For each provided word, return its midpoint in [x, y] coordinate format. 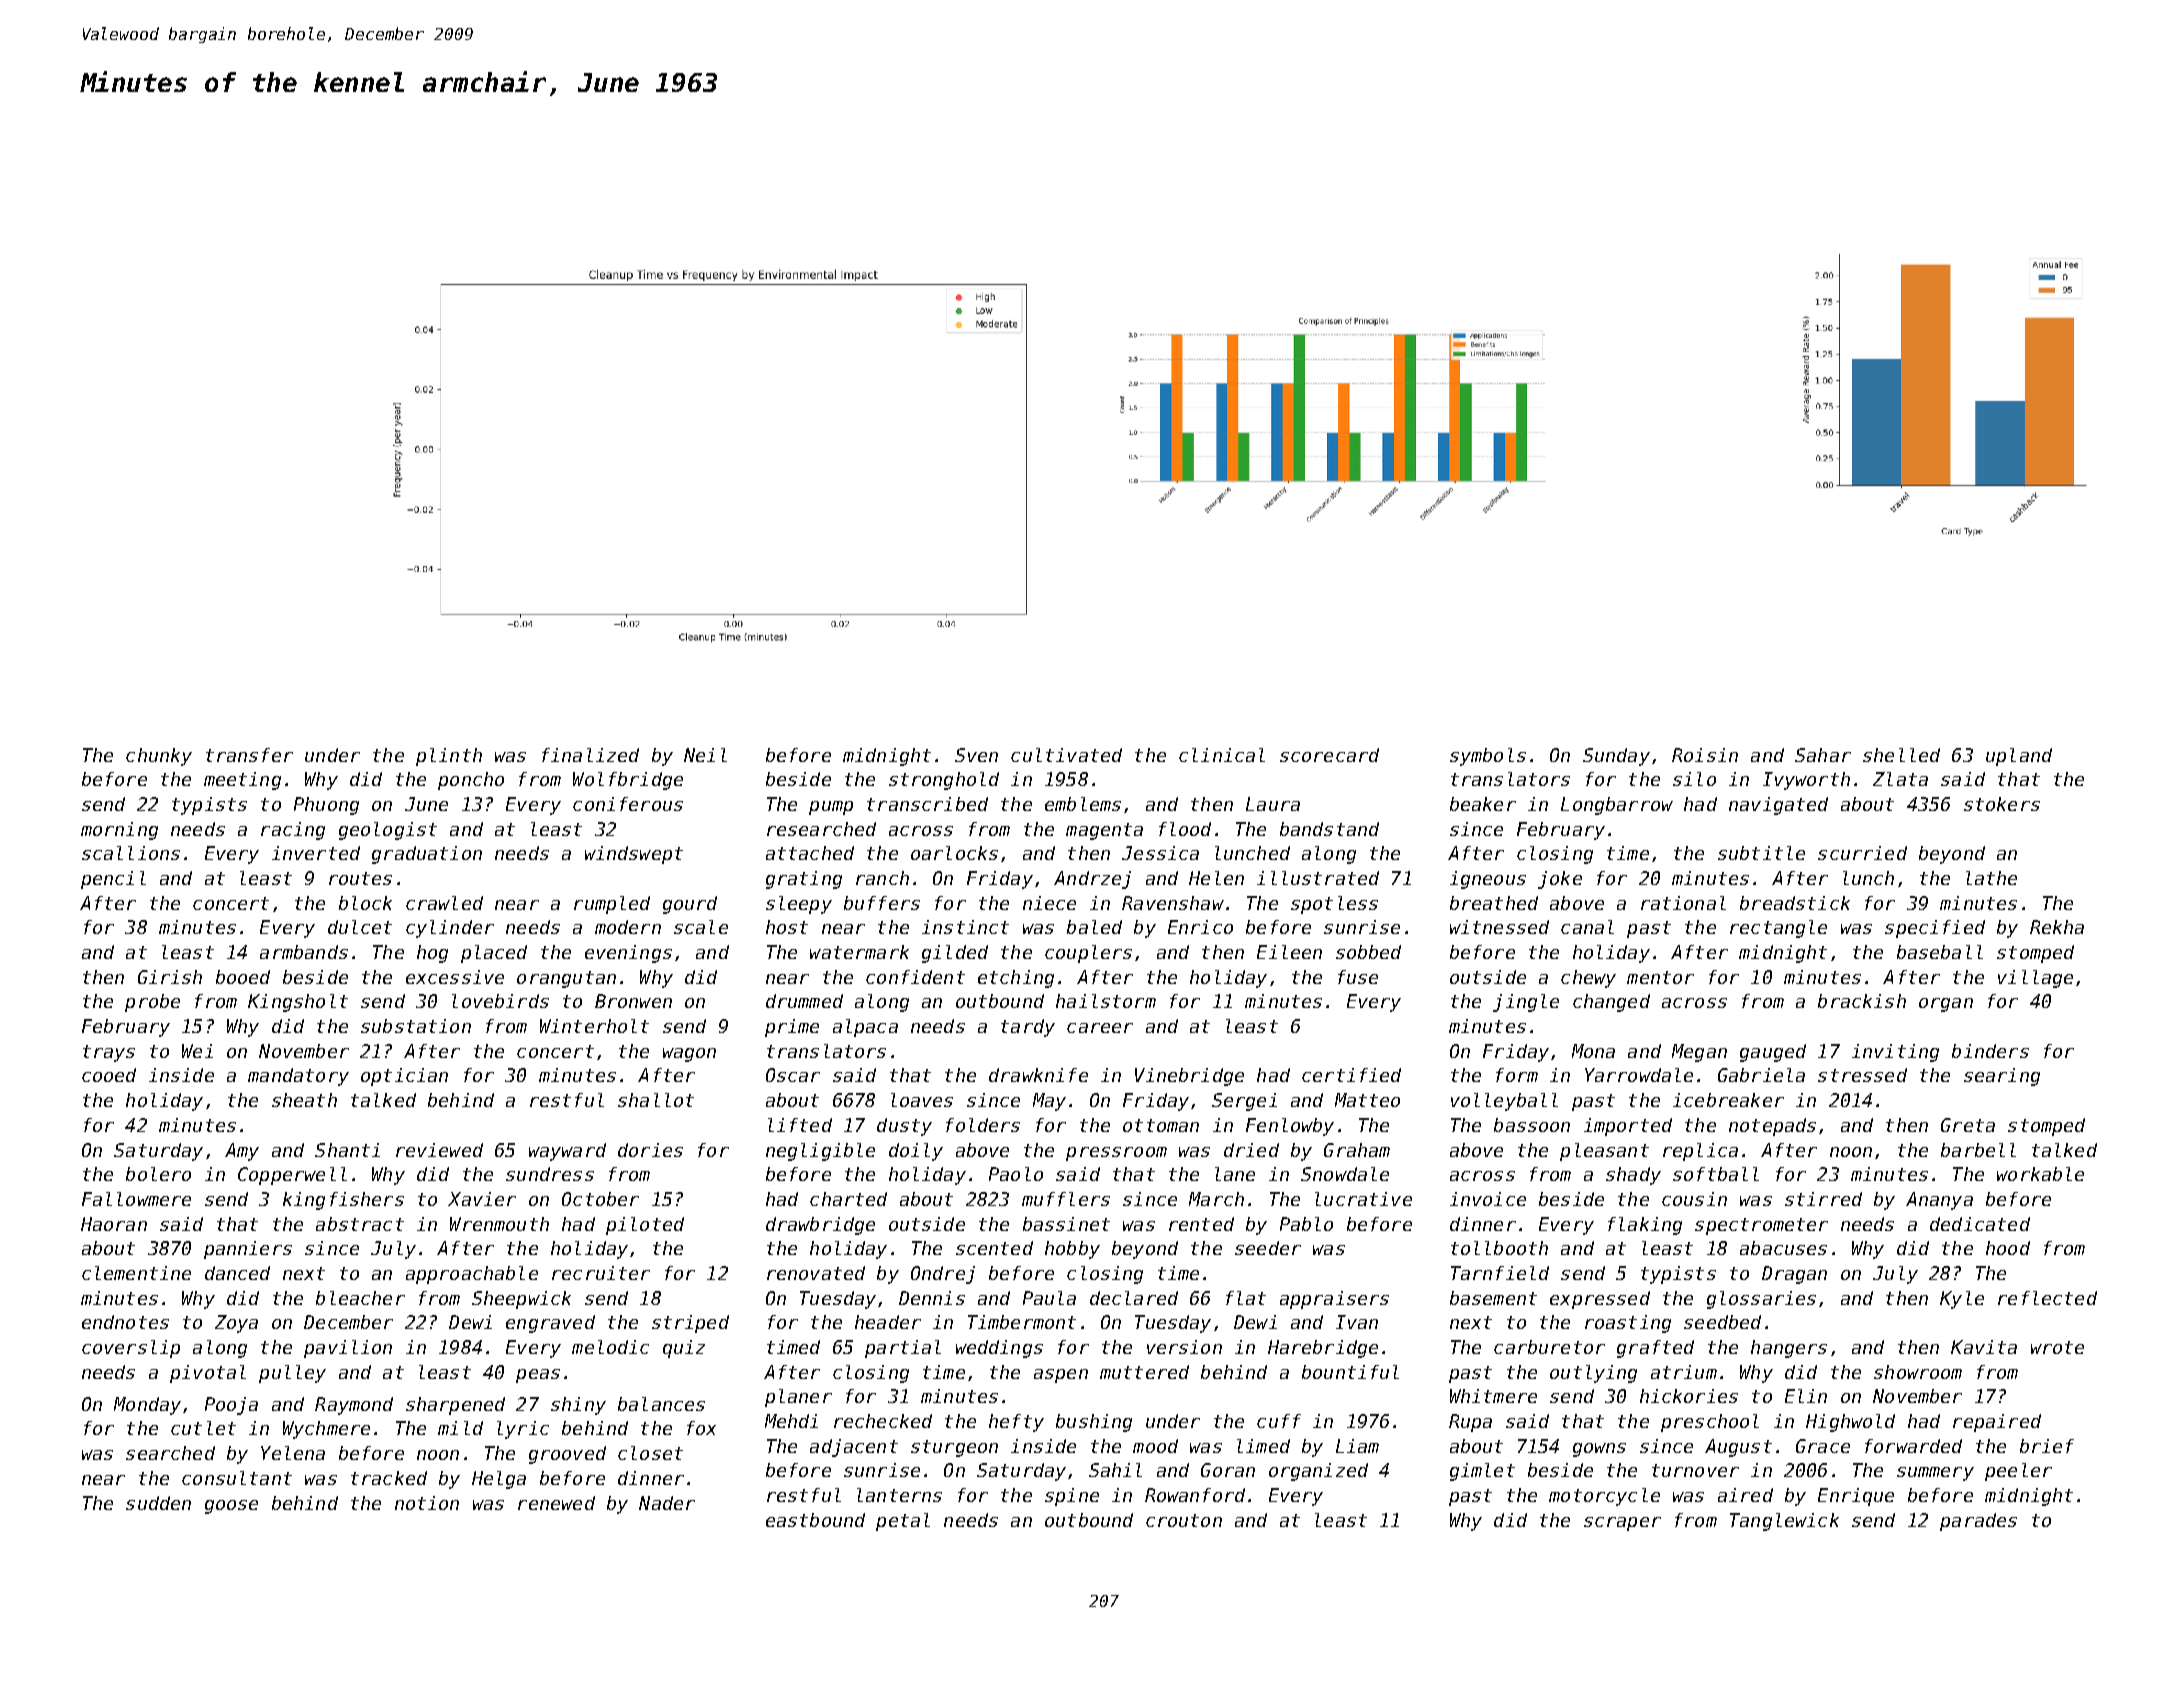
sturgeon [954, 1448]
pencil [113, 880]
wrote [2057, 1347]
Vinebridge [1189, 1077]
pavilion [348, 1349]
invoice [1488, 1199]
